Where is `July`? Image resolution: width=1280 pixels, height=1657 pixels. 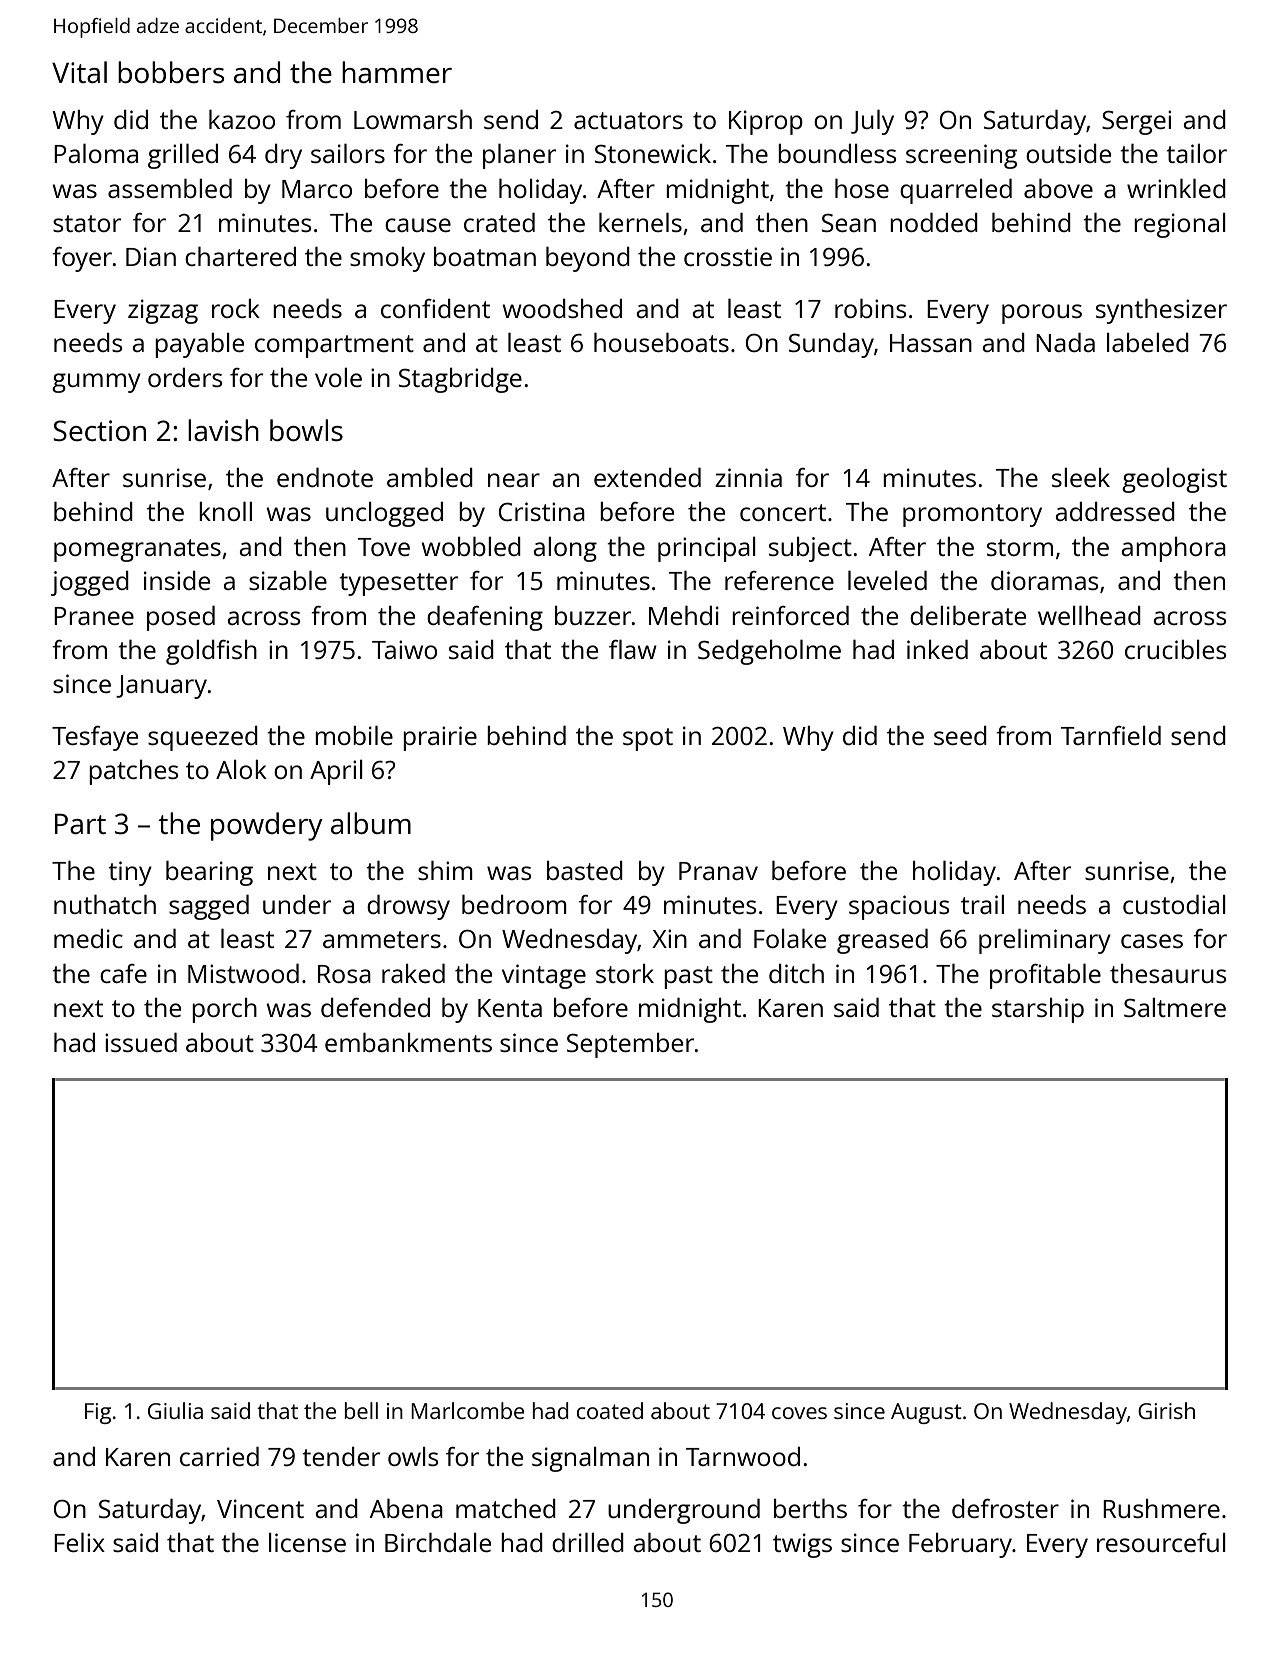 July is located at coordinates (872, 122).
